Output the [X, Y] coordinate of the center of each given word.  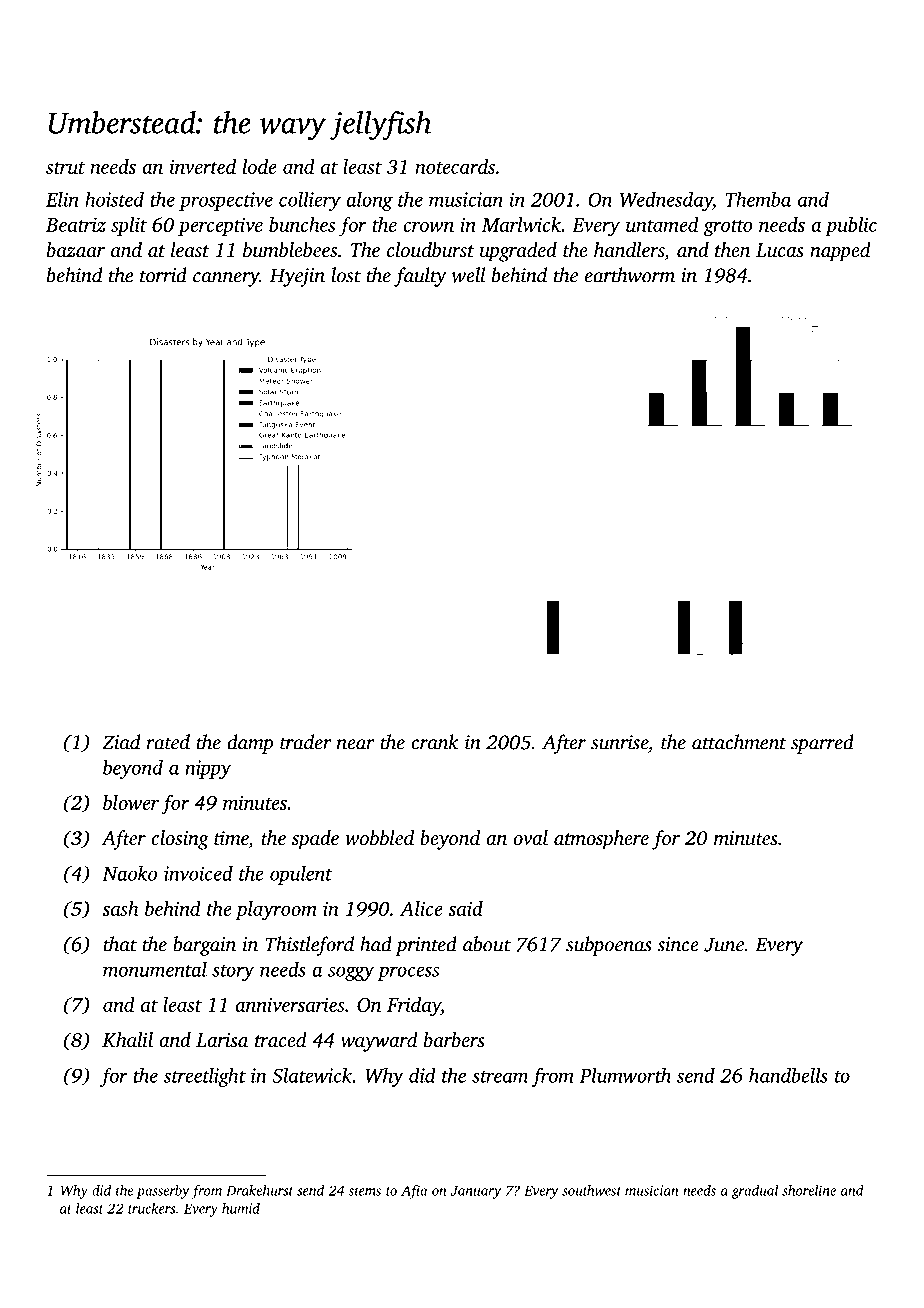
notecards [455, 166]
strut [65, 168]
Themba [758, 199]
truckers [151, 1208]
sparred [822, 744]
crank [435, 742]
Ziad [121, 742]
